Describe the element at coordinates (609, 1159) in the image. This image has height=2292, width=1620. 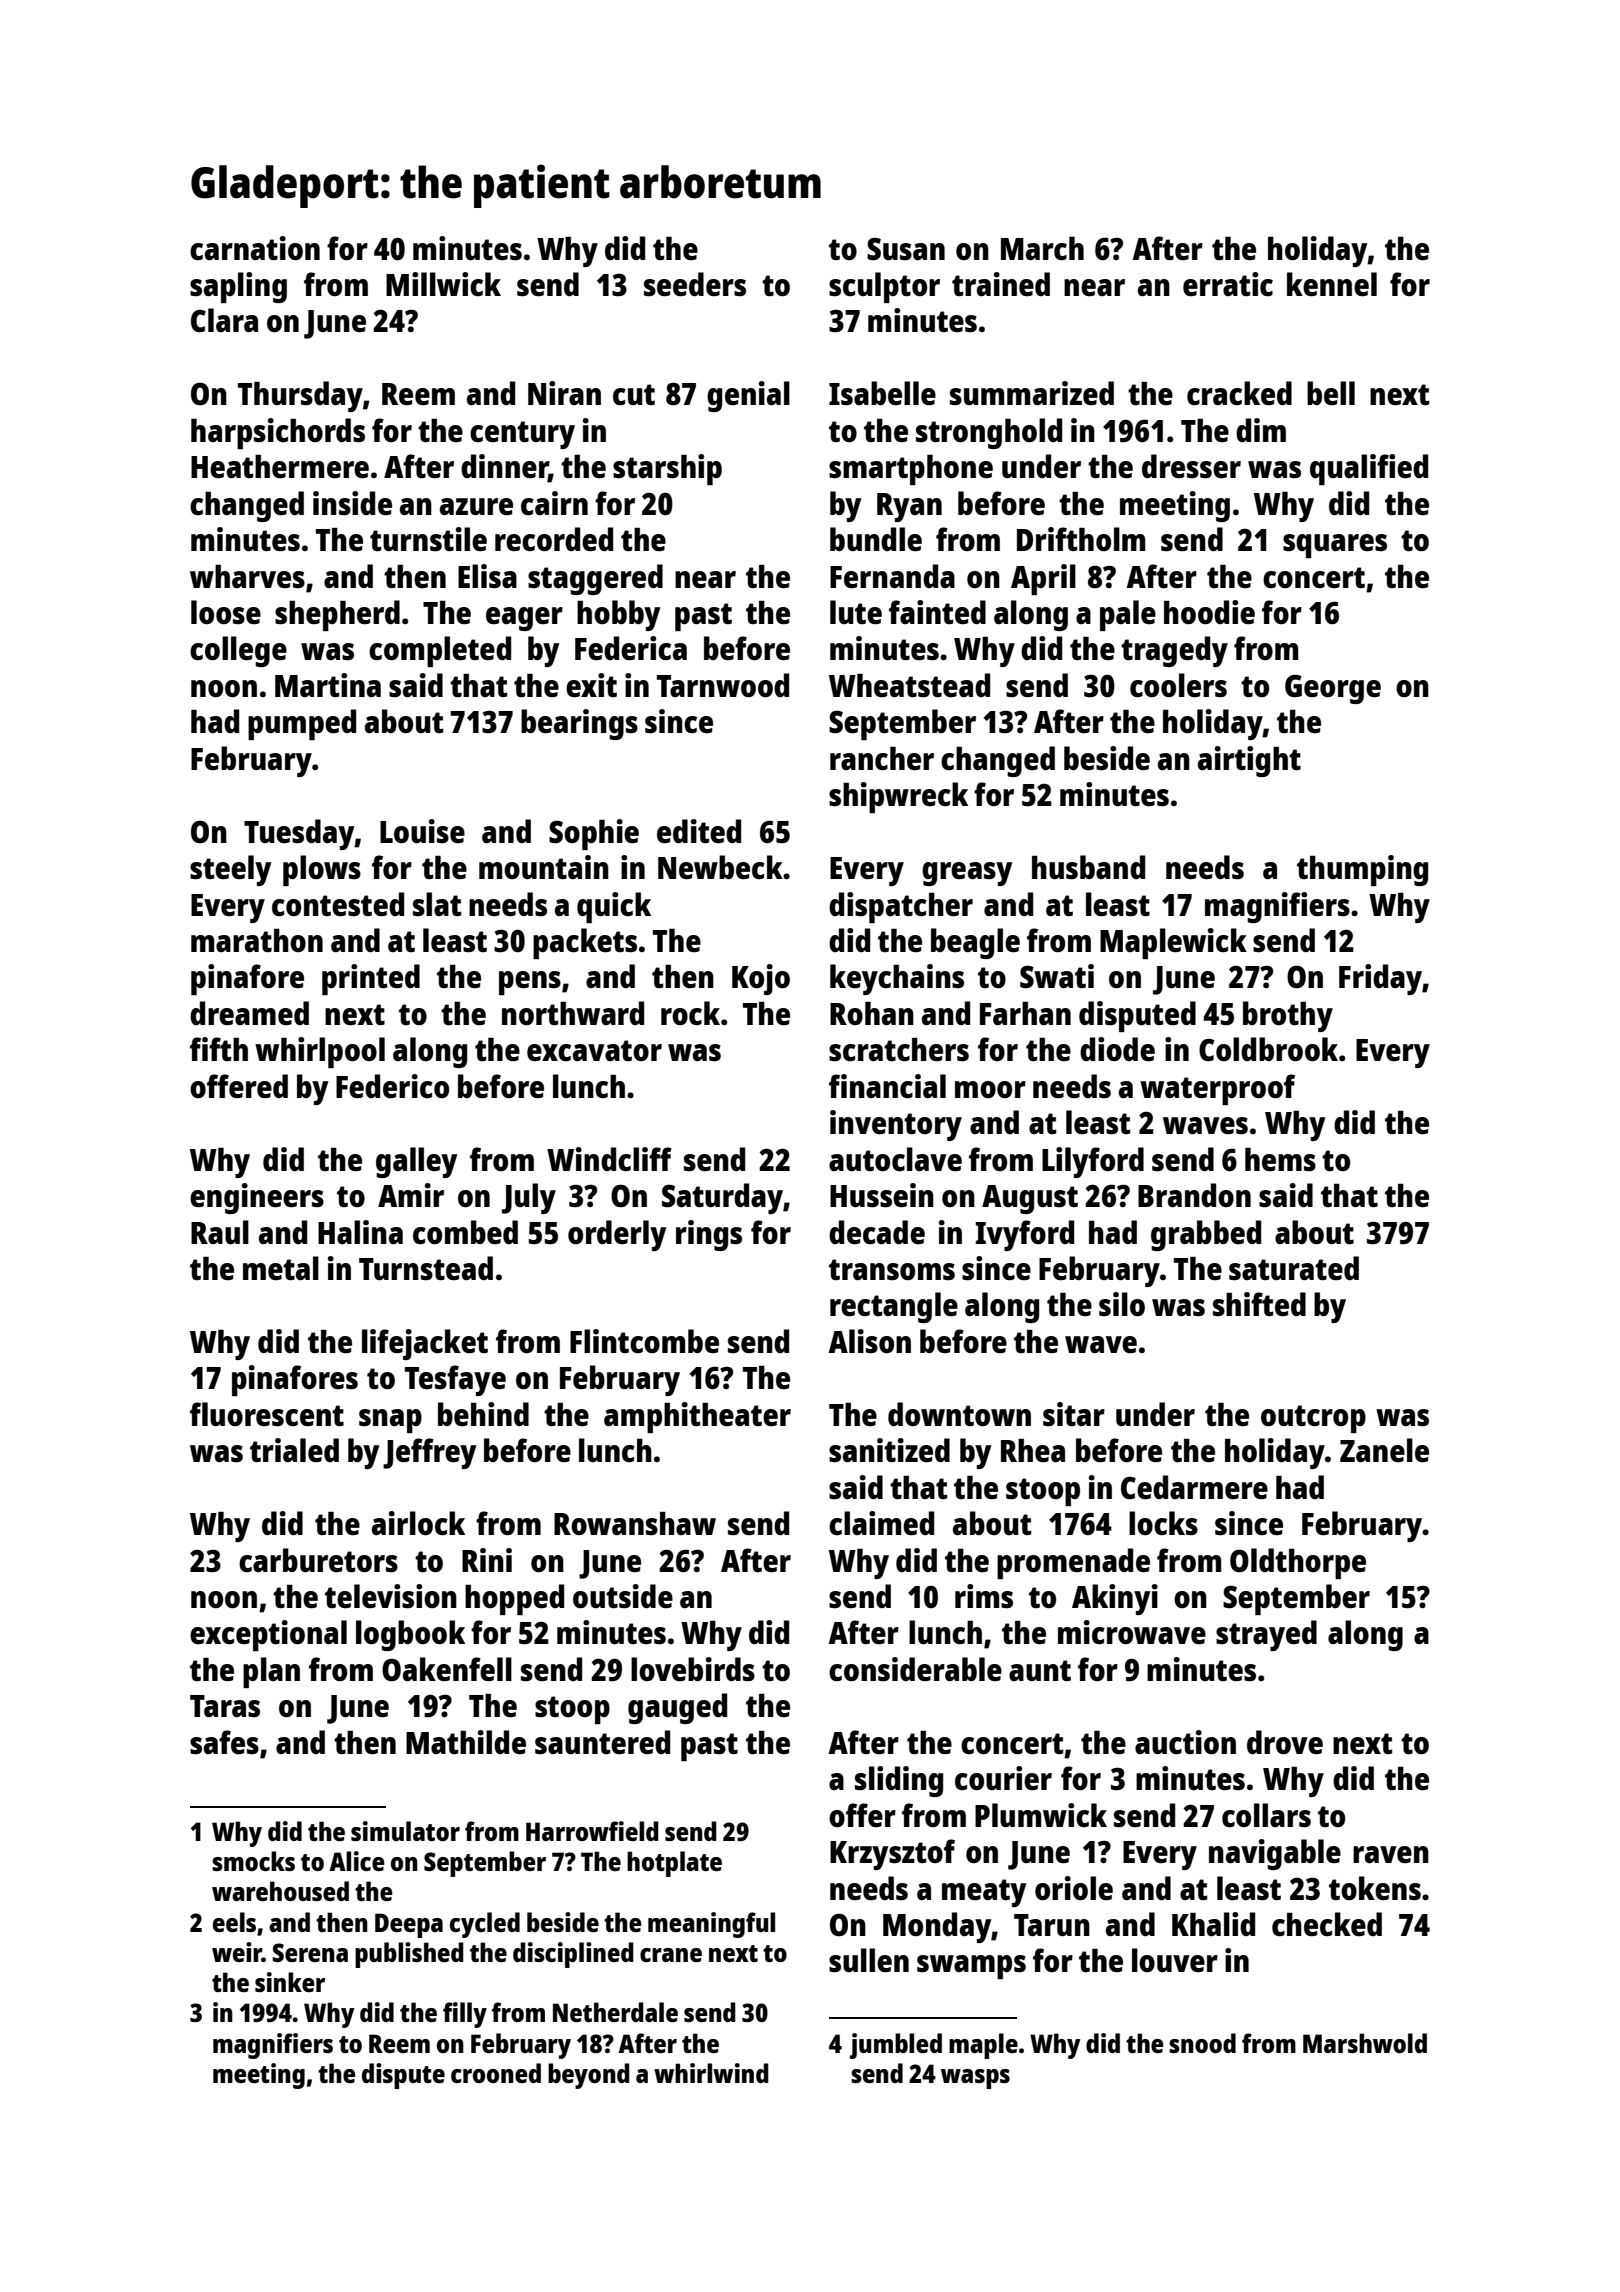
I see `Windcliff` at that location.
